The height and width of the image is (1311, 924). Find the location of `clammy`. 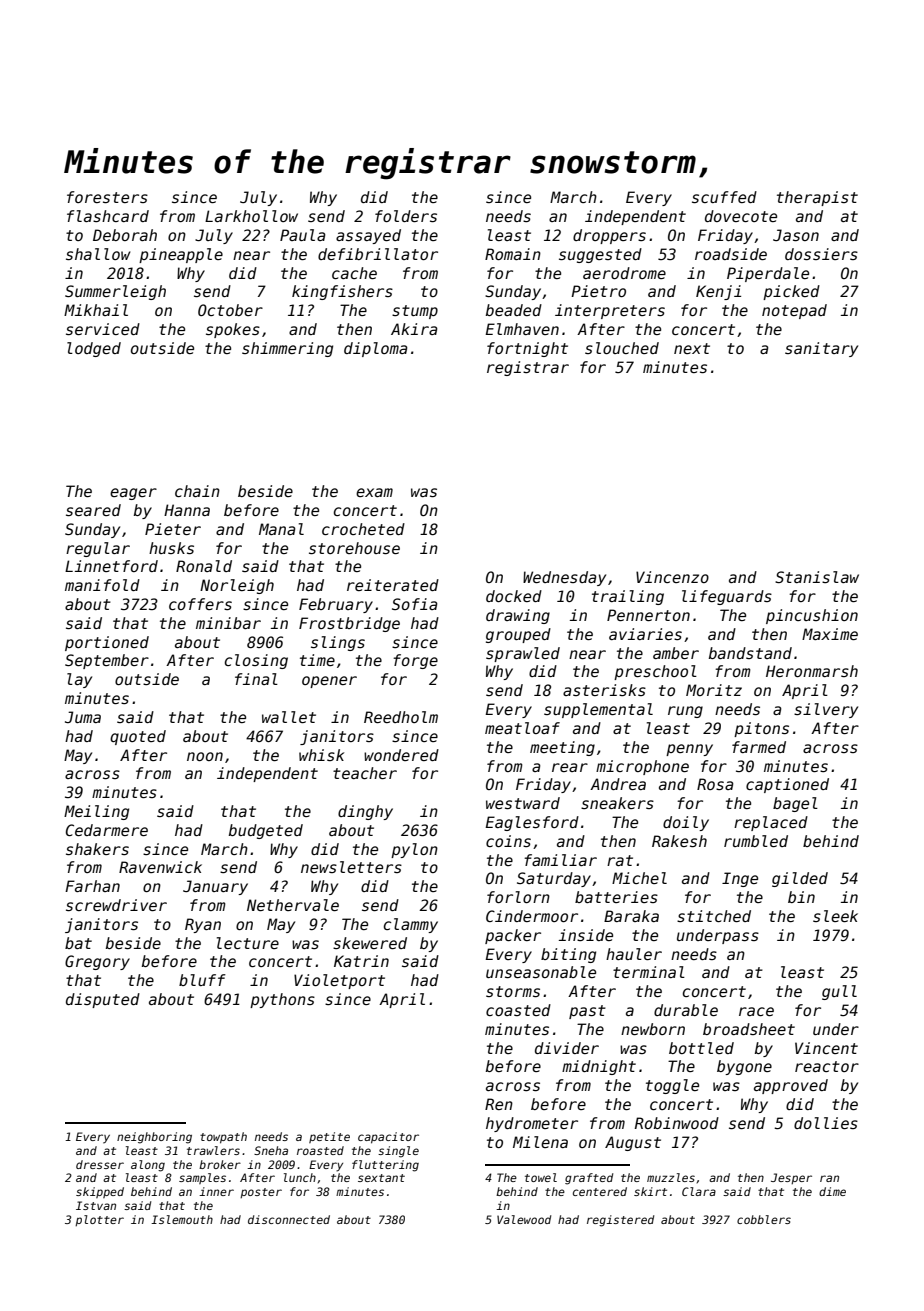

clammy is located at coordinates (411, 925).
